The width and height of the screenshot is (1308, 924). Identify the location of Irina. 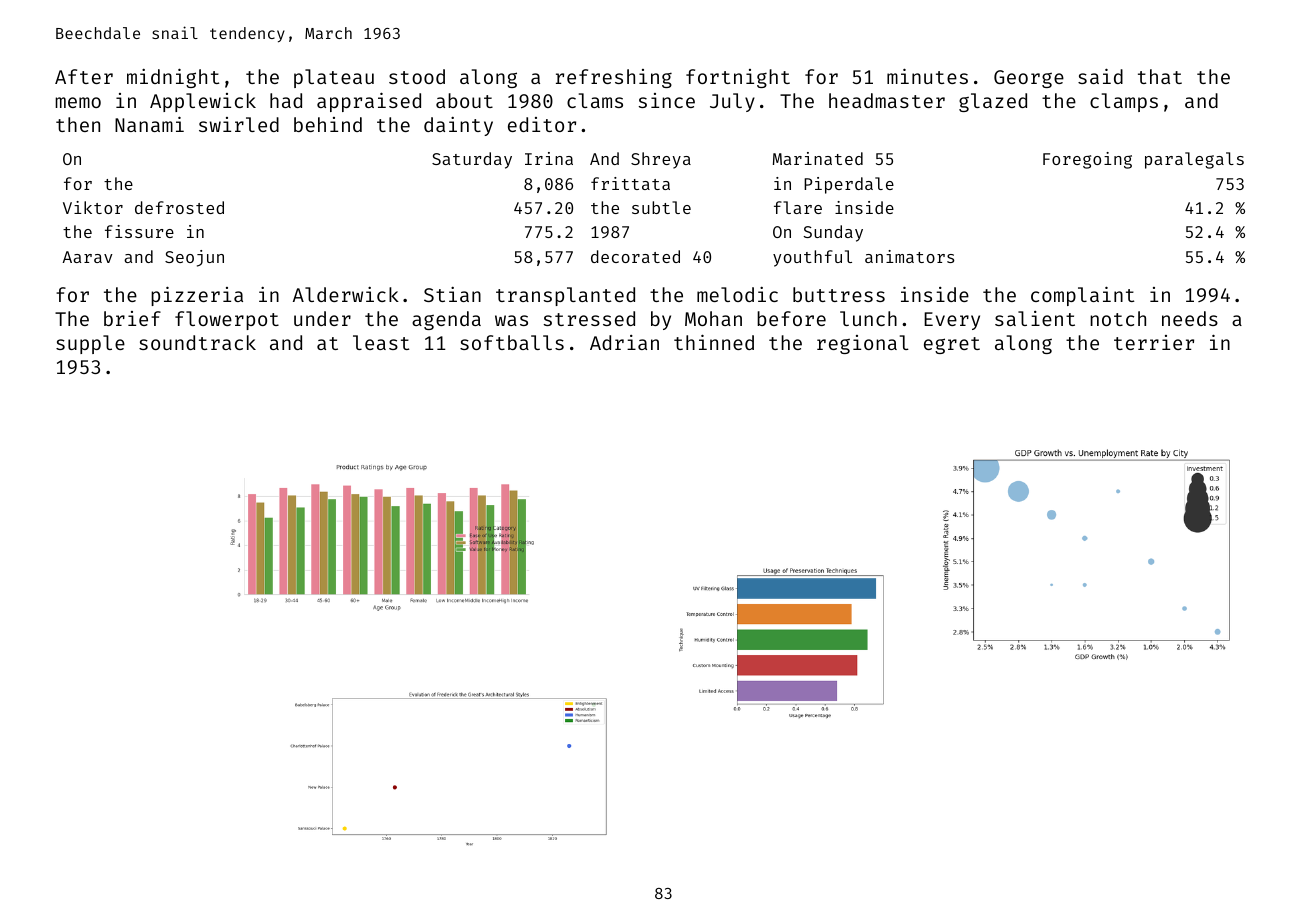
(549, 158).
